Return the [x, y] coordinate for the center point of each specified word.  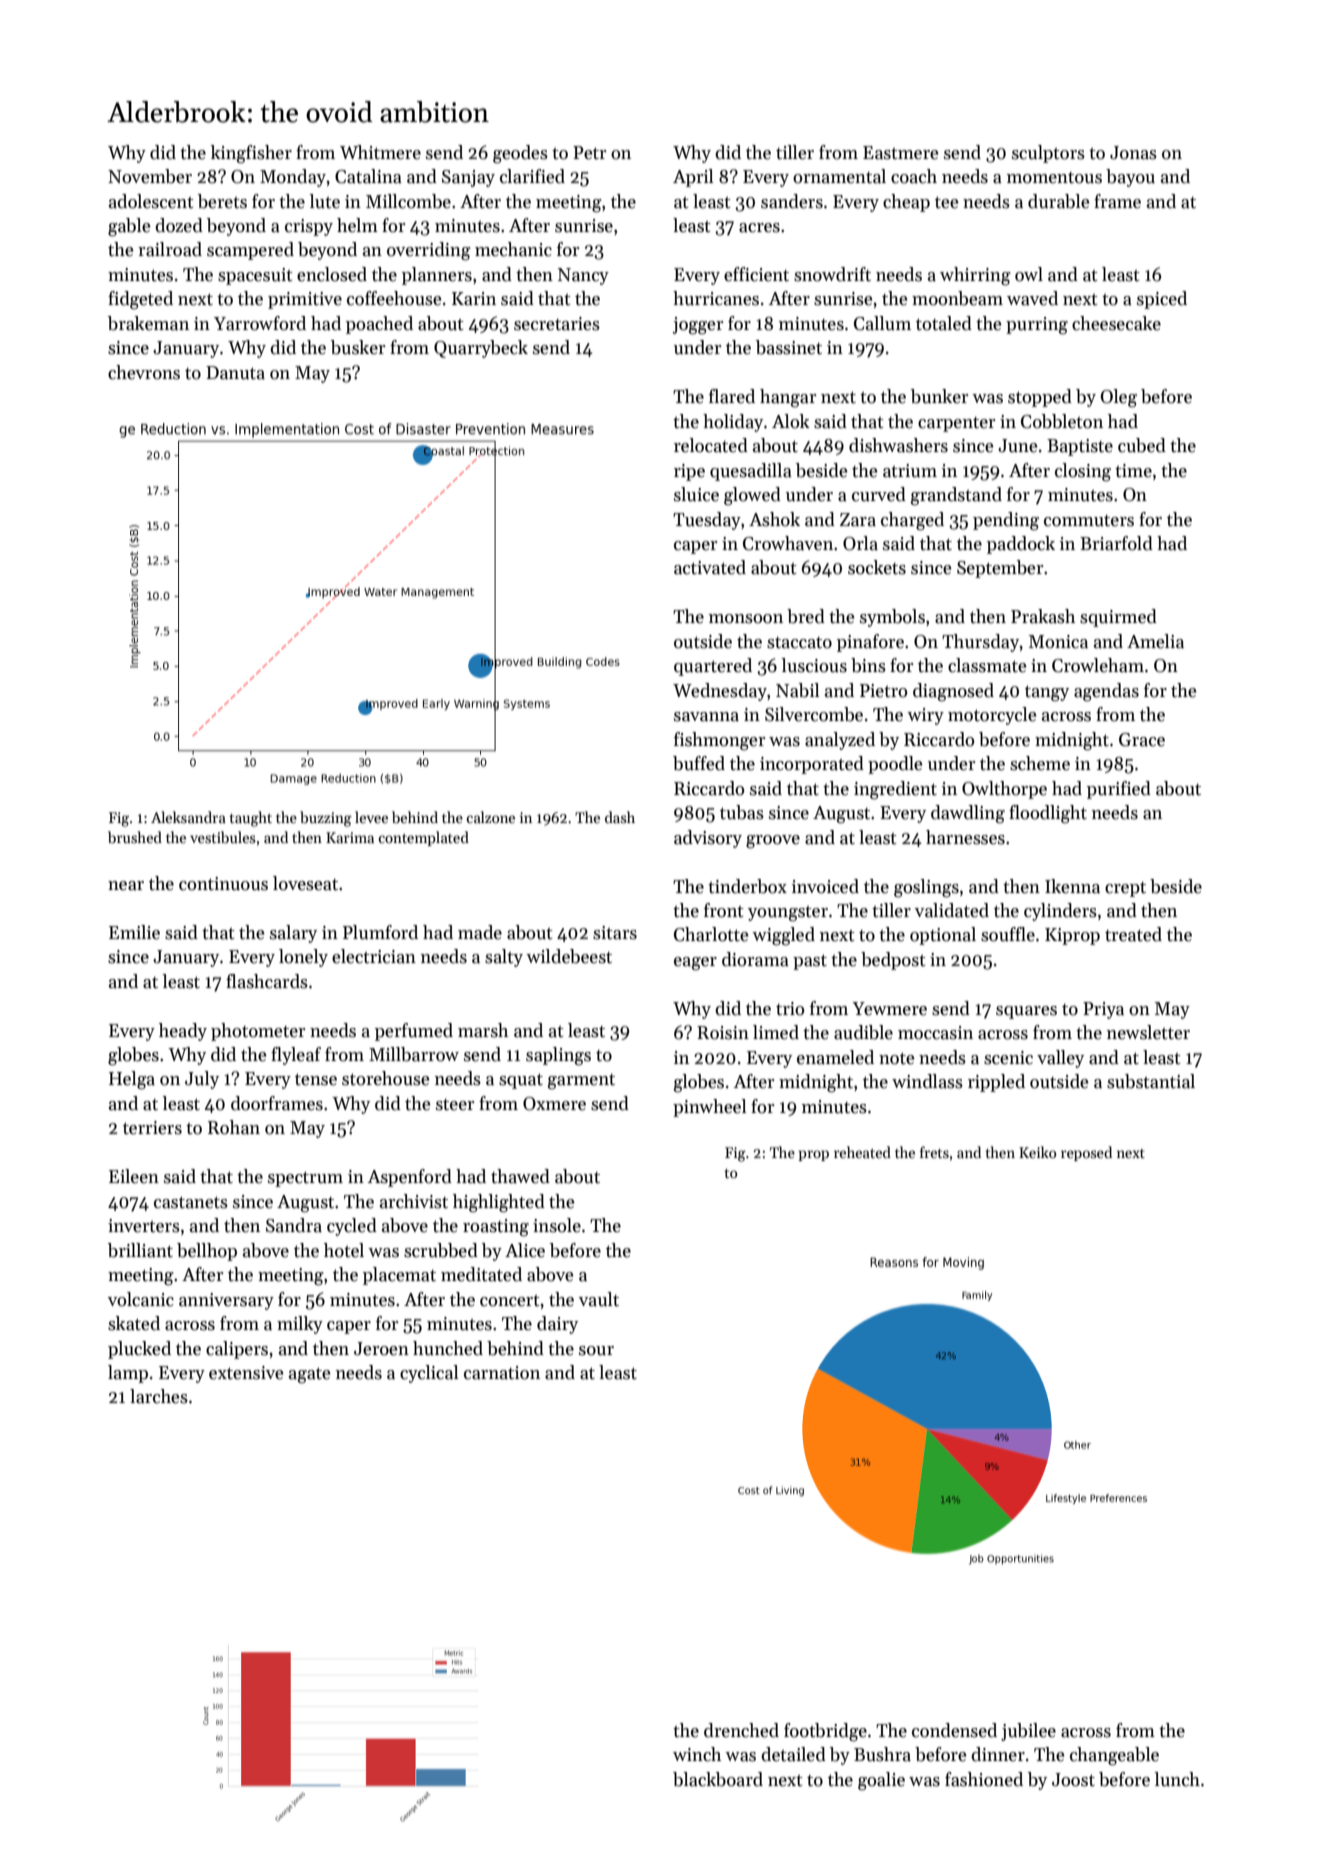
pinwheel [710, 1108]
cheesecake [1116, 323]
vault [599, 1299]
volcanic [141, 1299]
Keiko [1038, 1152]
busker [358, 347]
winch [697, 1754]
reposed [1086, 1153]
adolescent [151, 201]
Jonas [1133, 153]
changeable [1114, 1756]
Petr [590, 153]
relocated [711, 445]
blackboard [718, 1779]
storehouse [386, 1078]
